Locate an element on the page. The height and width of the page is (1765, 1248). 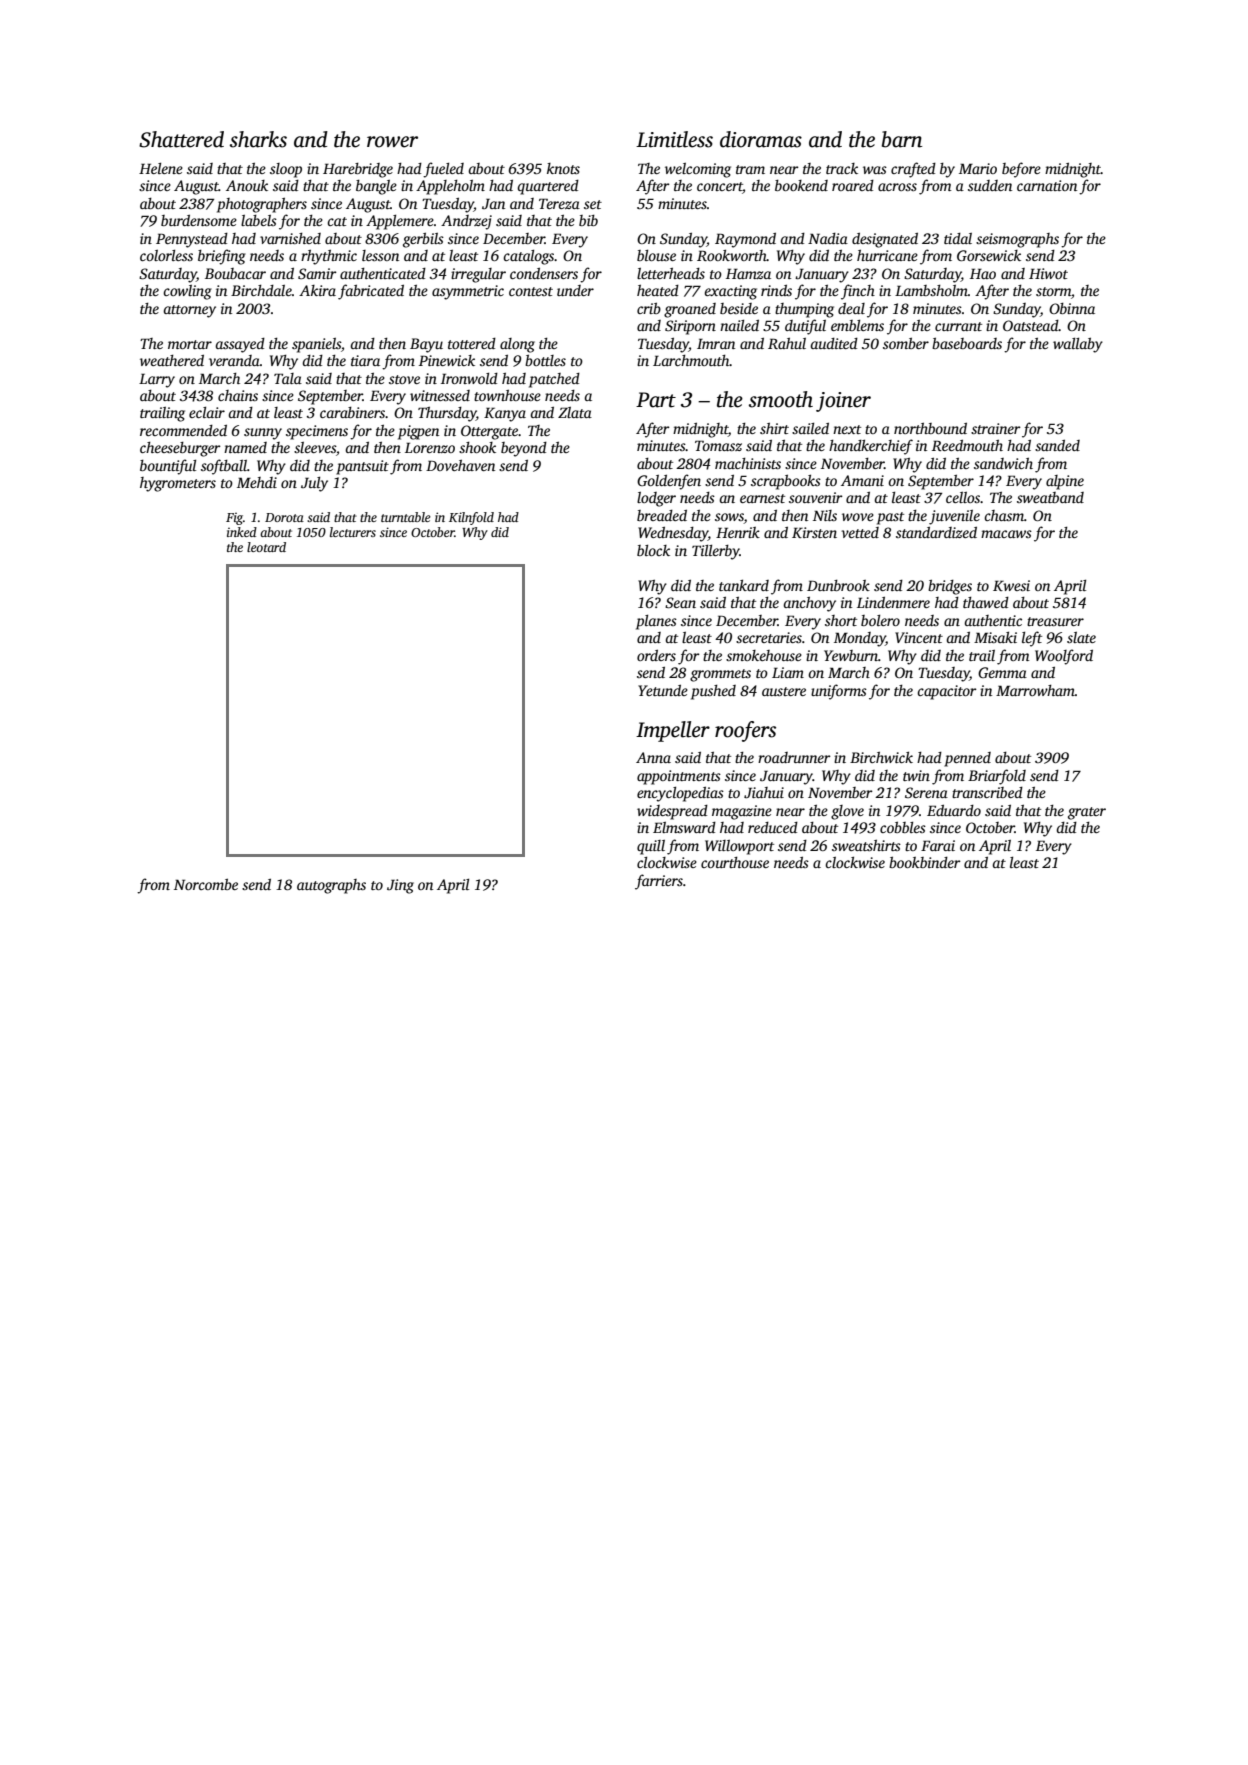
Dovehaven is located at coordinates (460, 465).
